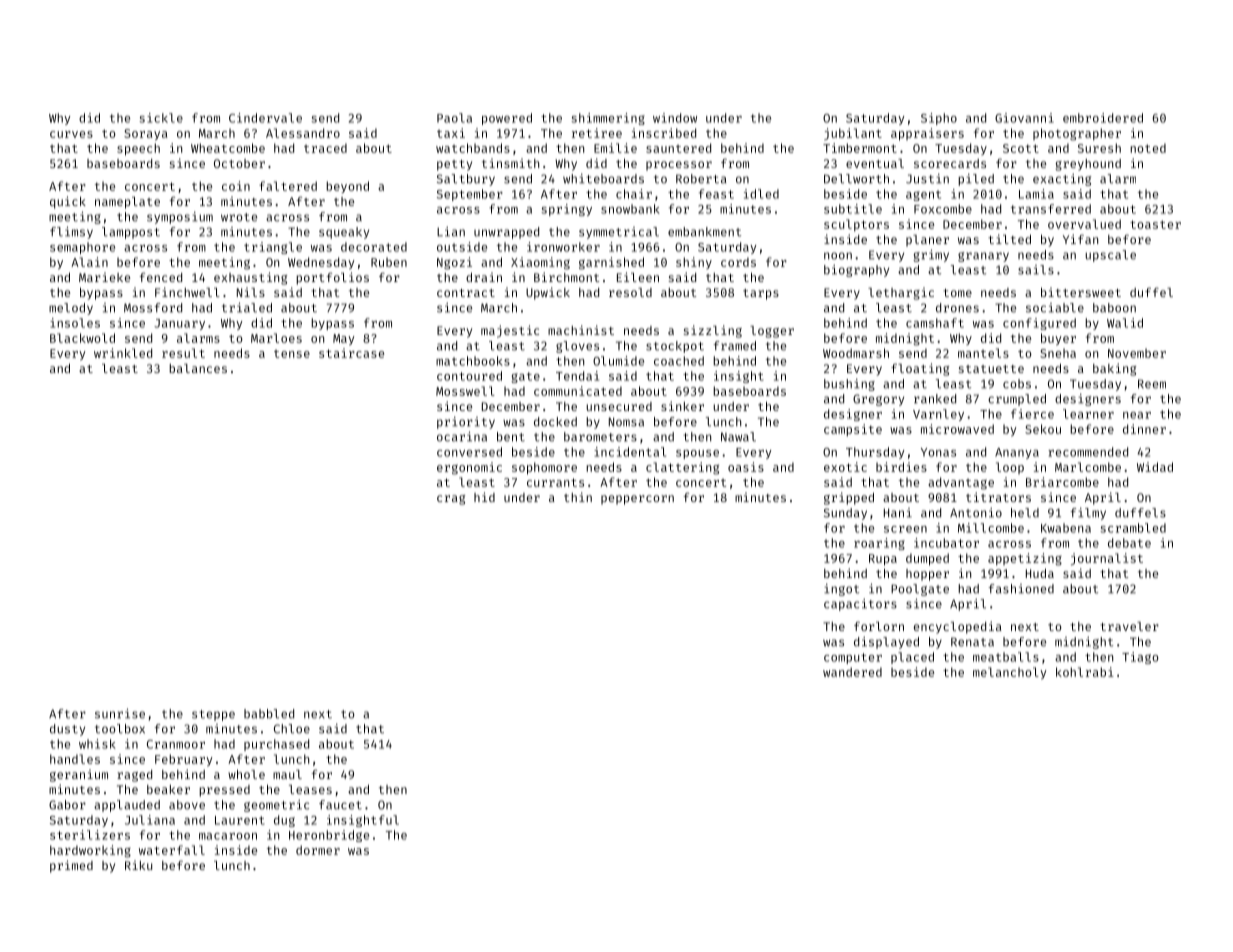  What do you see at coordinates (161, 118) in the page?
I see `sickle` at bounding box center [161, 118].
